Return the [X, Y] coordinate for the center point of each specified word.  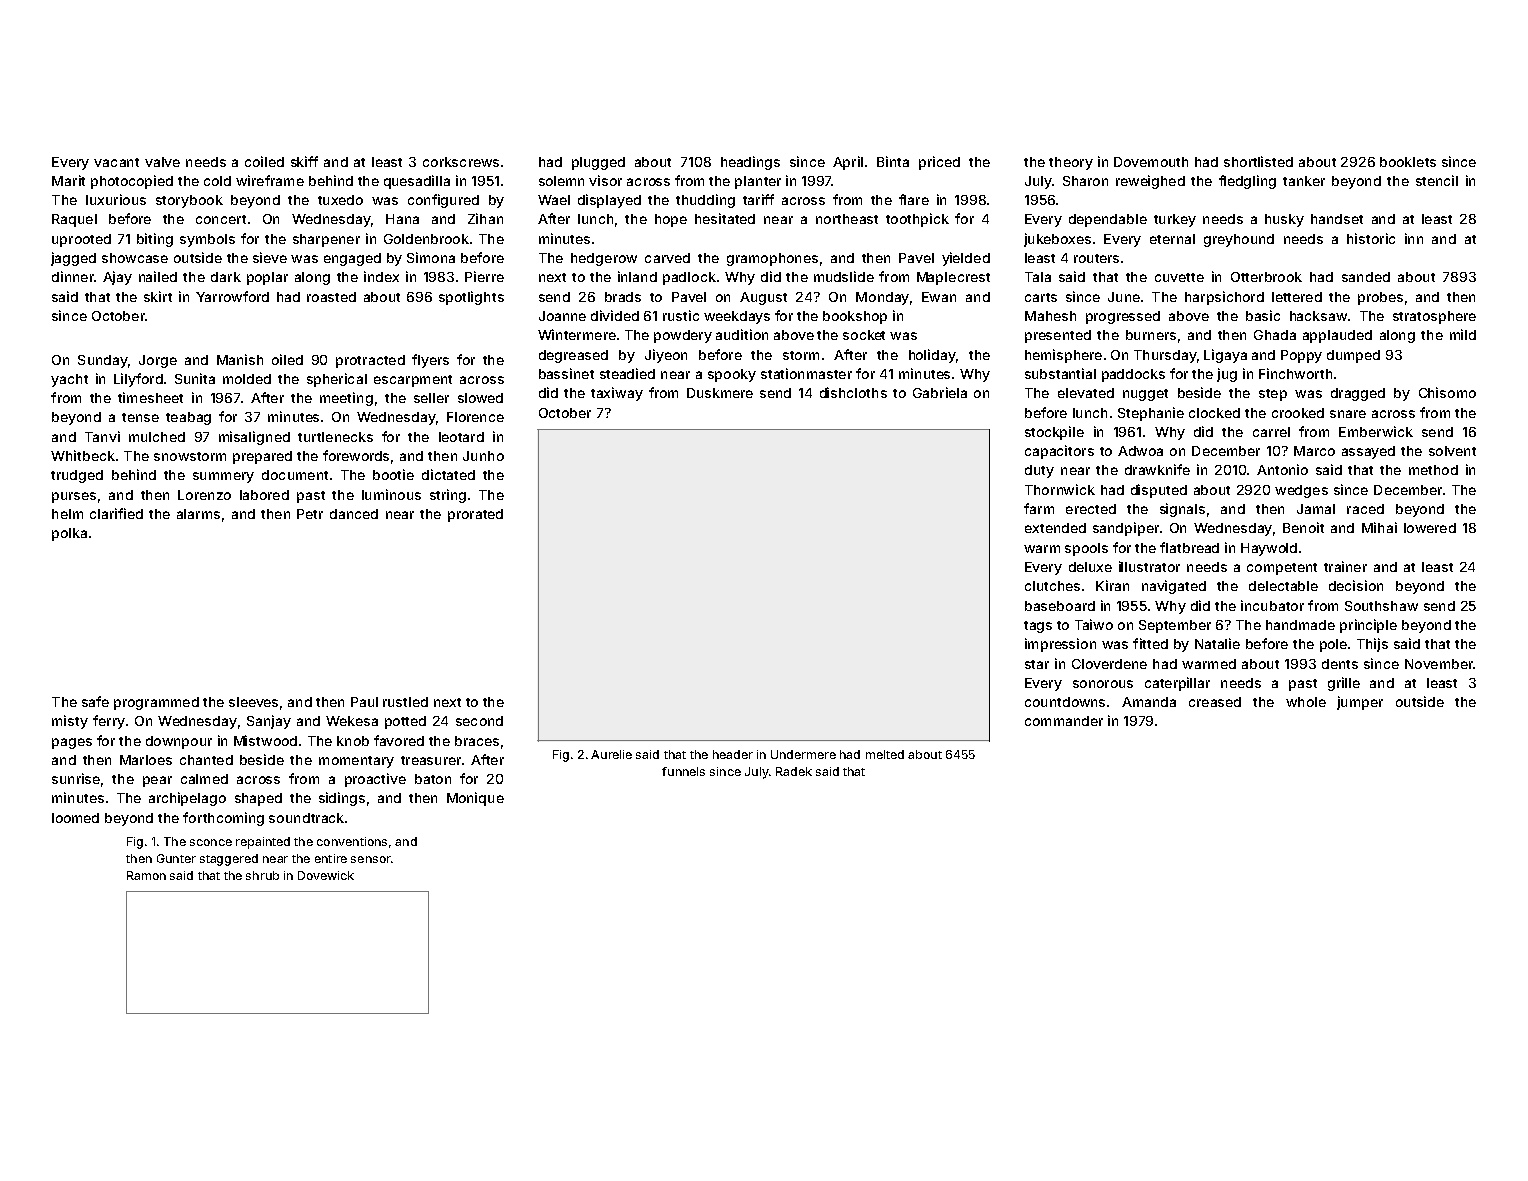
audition [742, 334]
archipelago [187, 799]
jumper [1360, 703]
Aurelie [611, 754]
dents [1340, 664]
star [1037, 664]
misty [70, 722]
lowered [1430, 528]
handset [1337, 219]
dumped [1353, 356]
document [295, 475]
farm [1039, 508]
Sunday [103, 361]
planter [758, 182]
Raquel [74, 220]
